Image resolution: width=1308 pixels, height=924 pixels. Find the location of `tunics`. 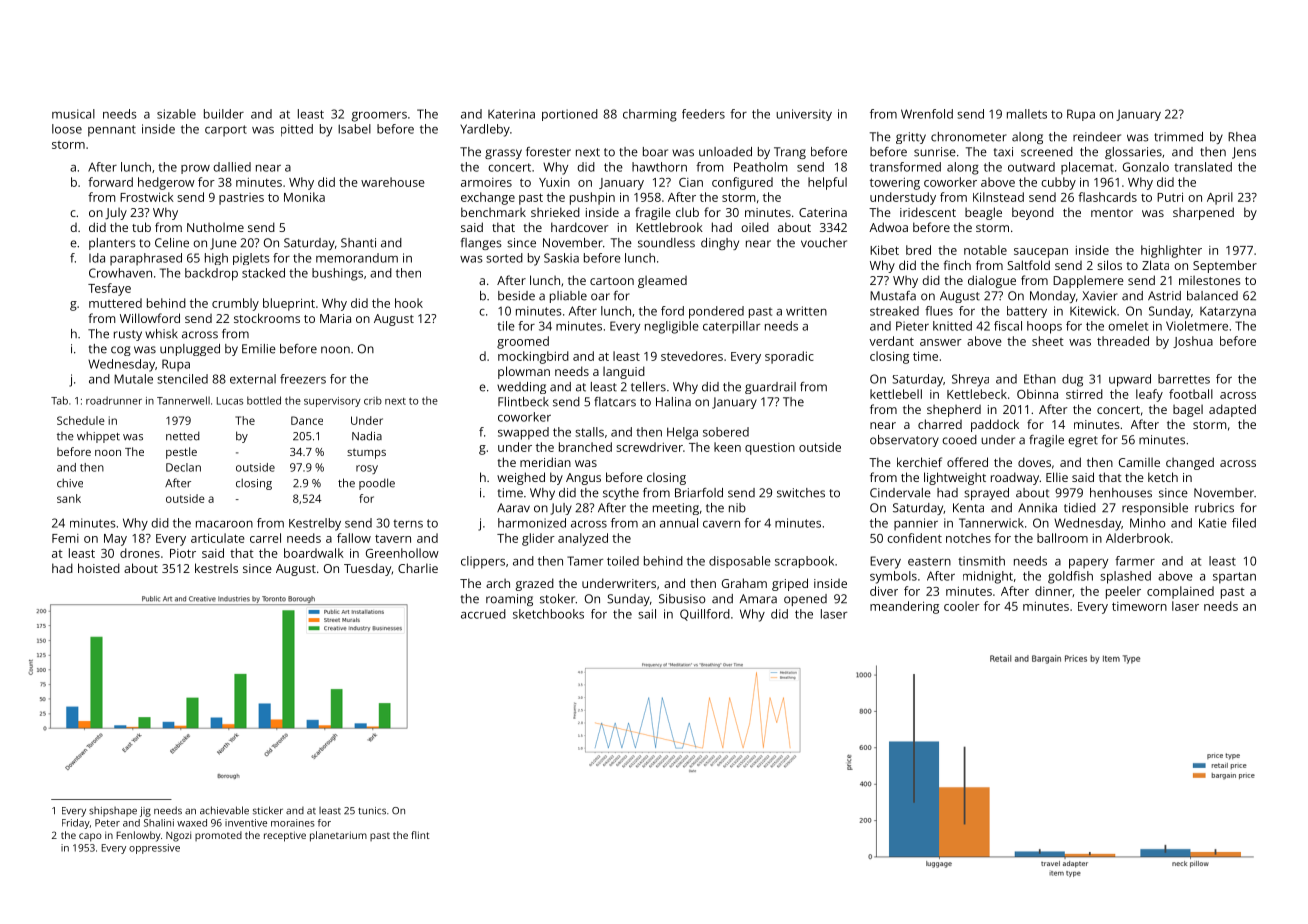

tunics is located at coordinates (372, 811).
